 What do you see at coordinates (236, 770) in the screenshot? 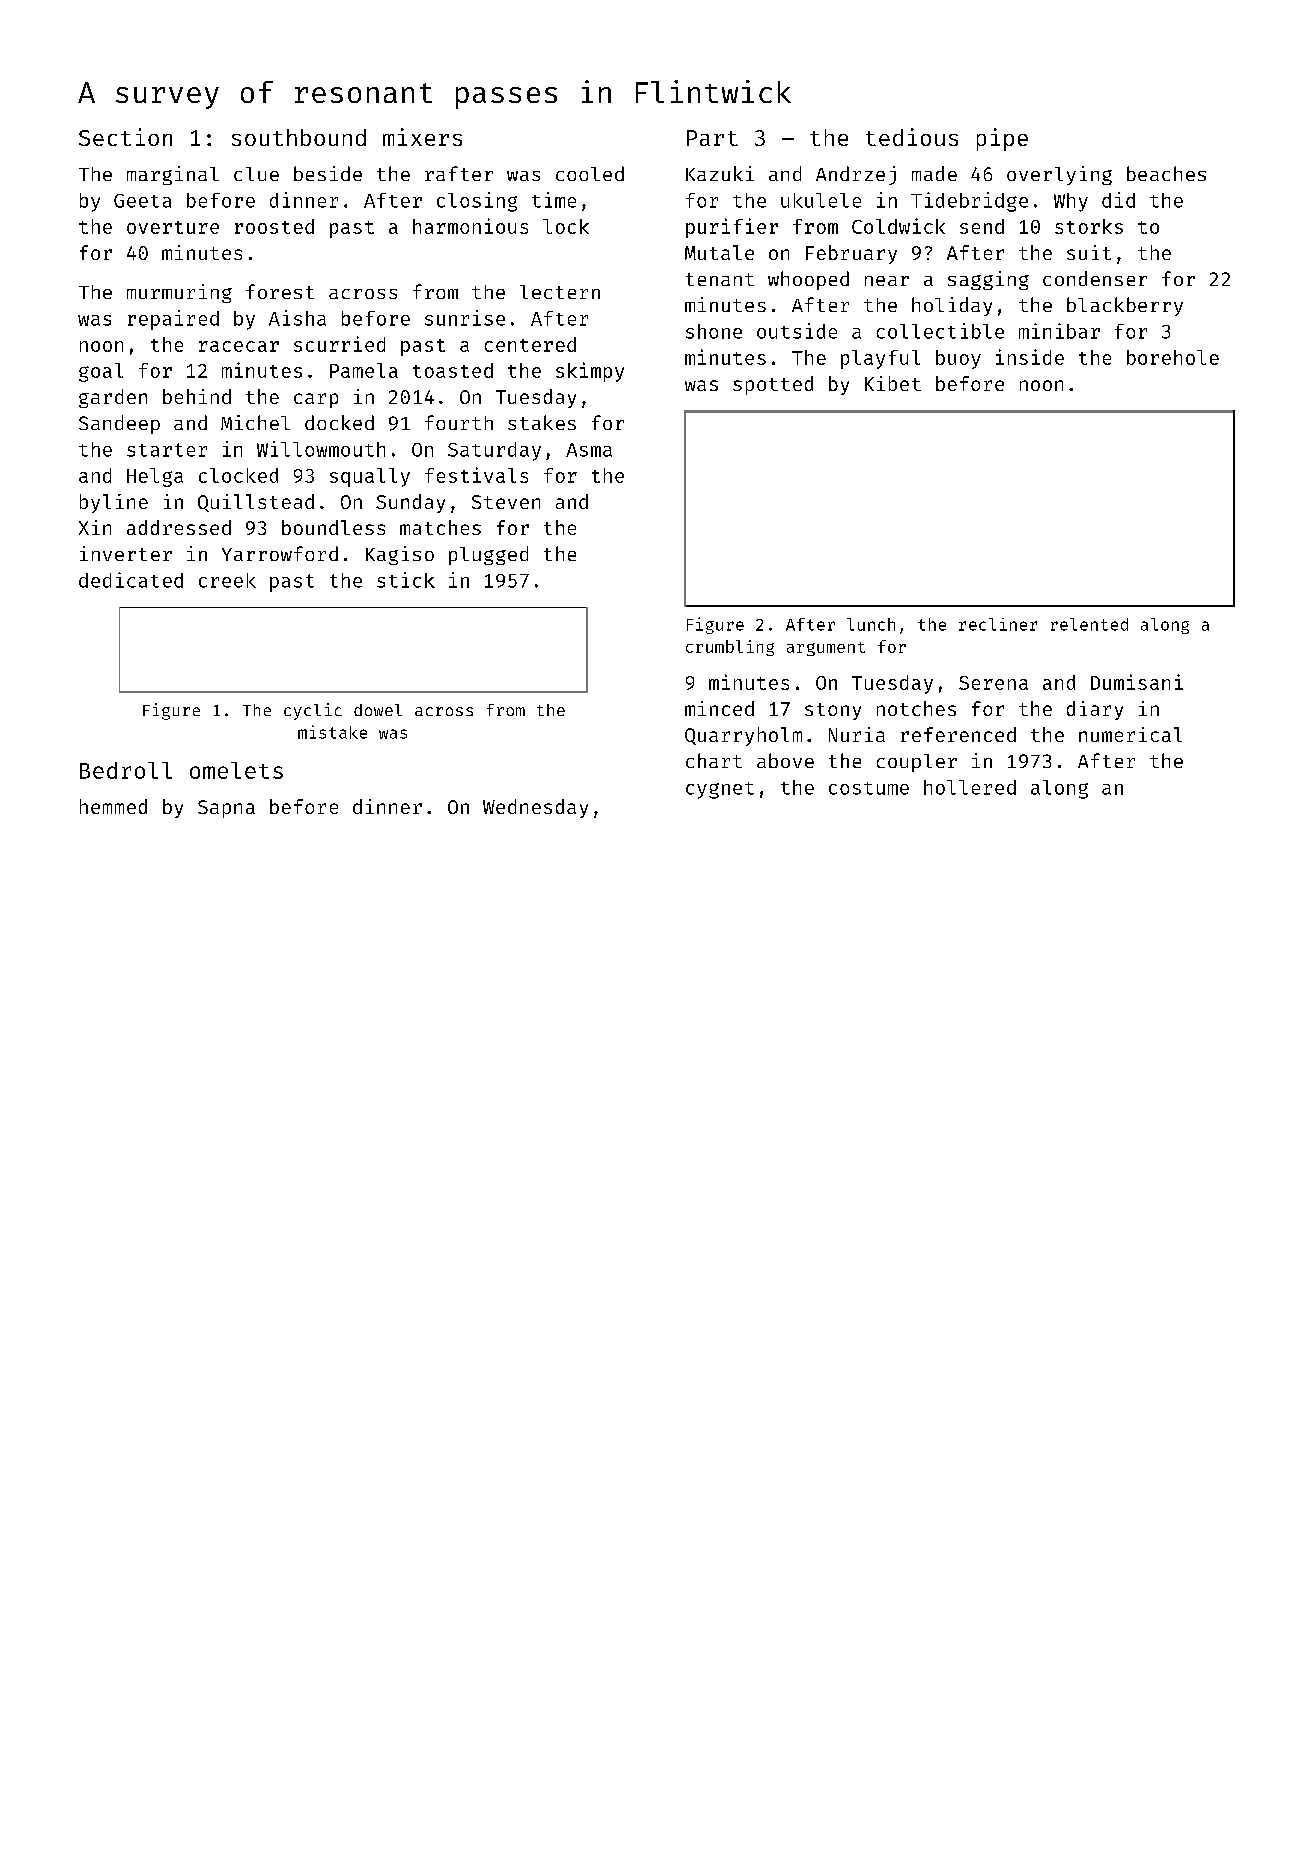
I see `omelets` at bounding box center [236, 770].
